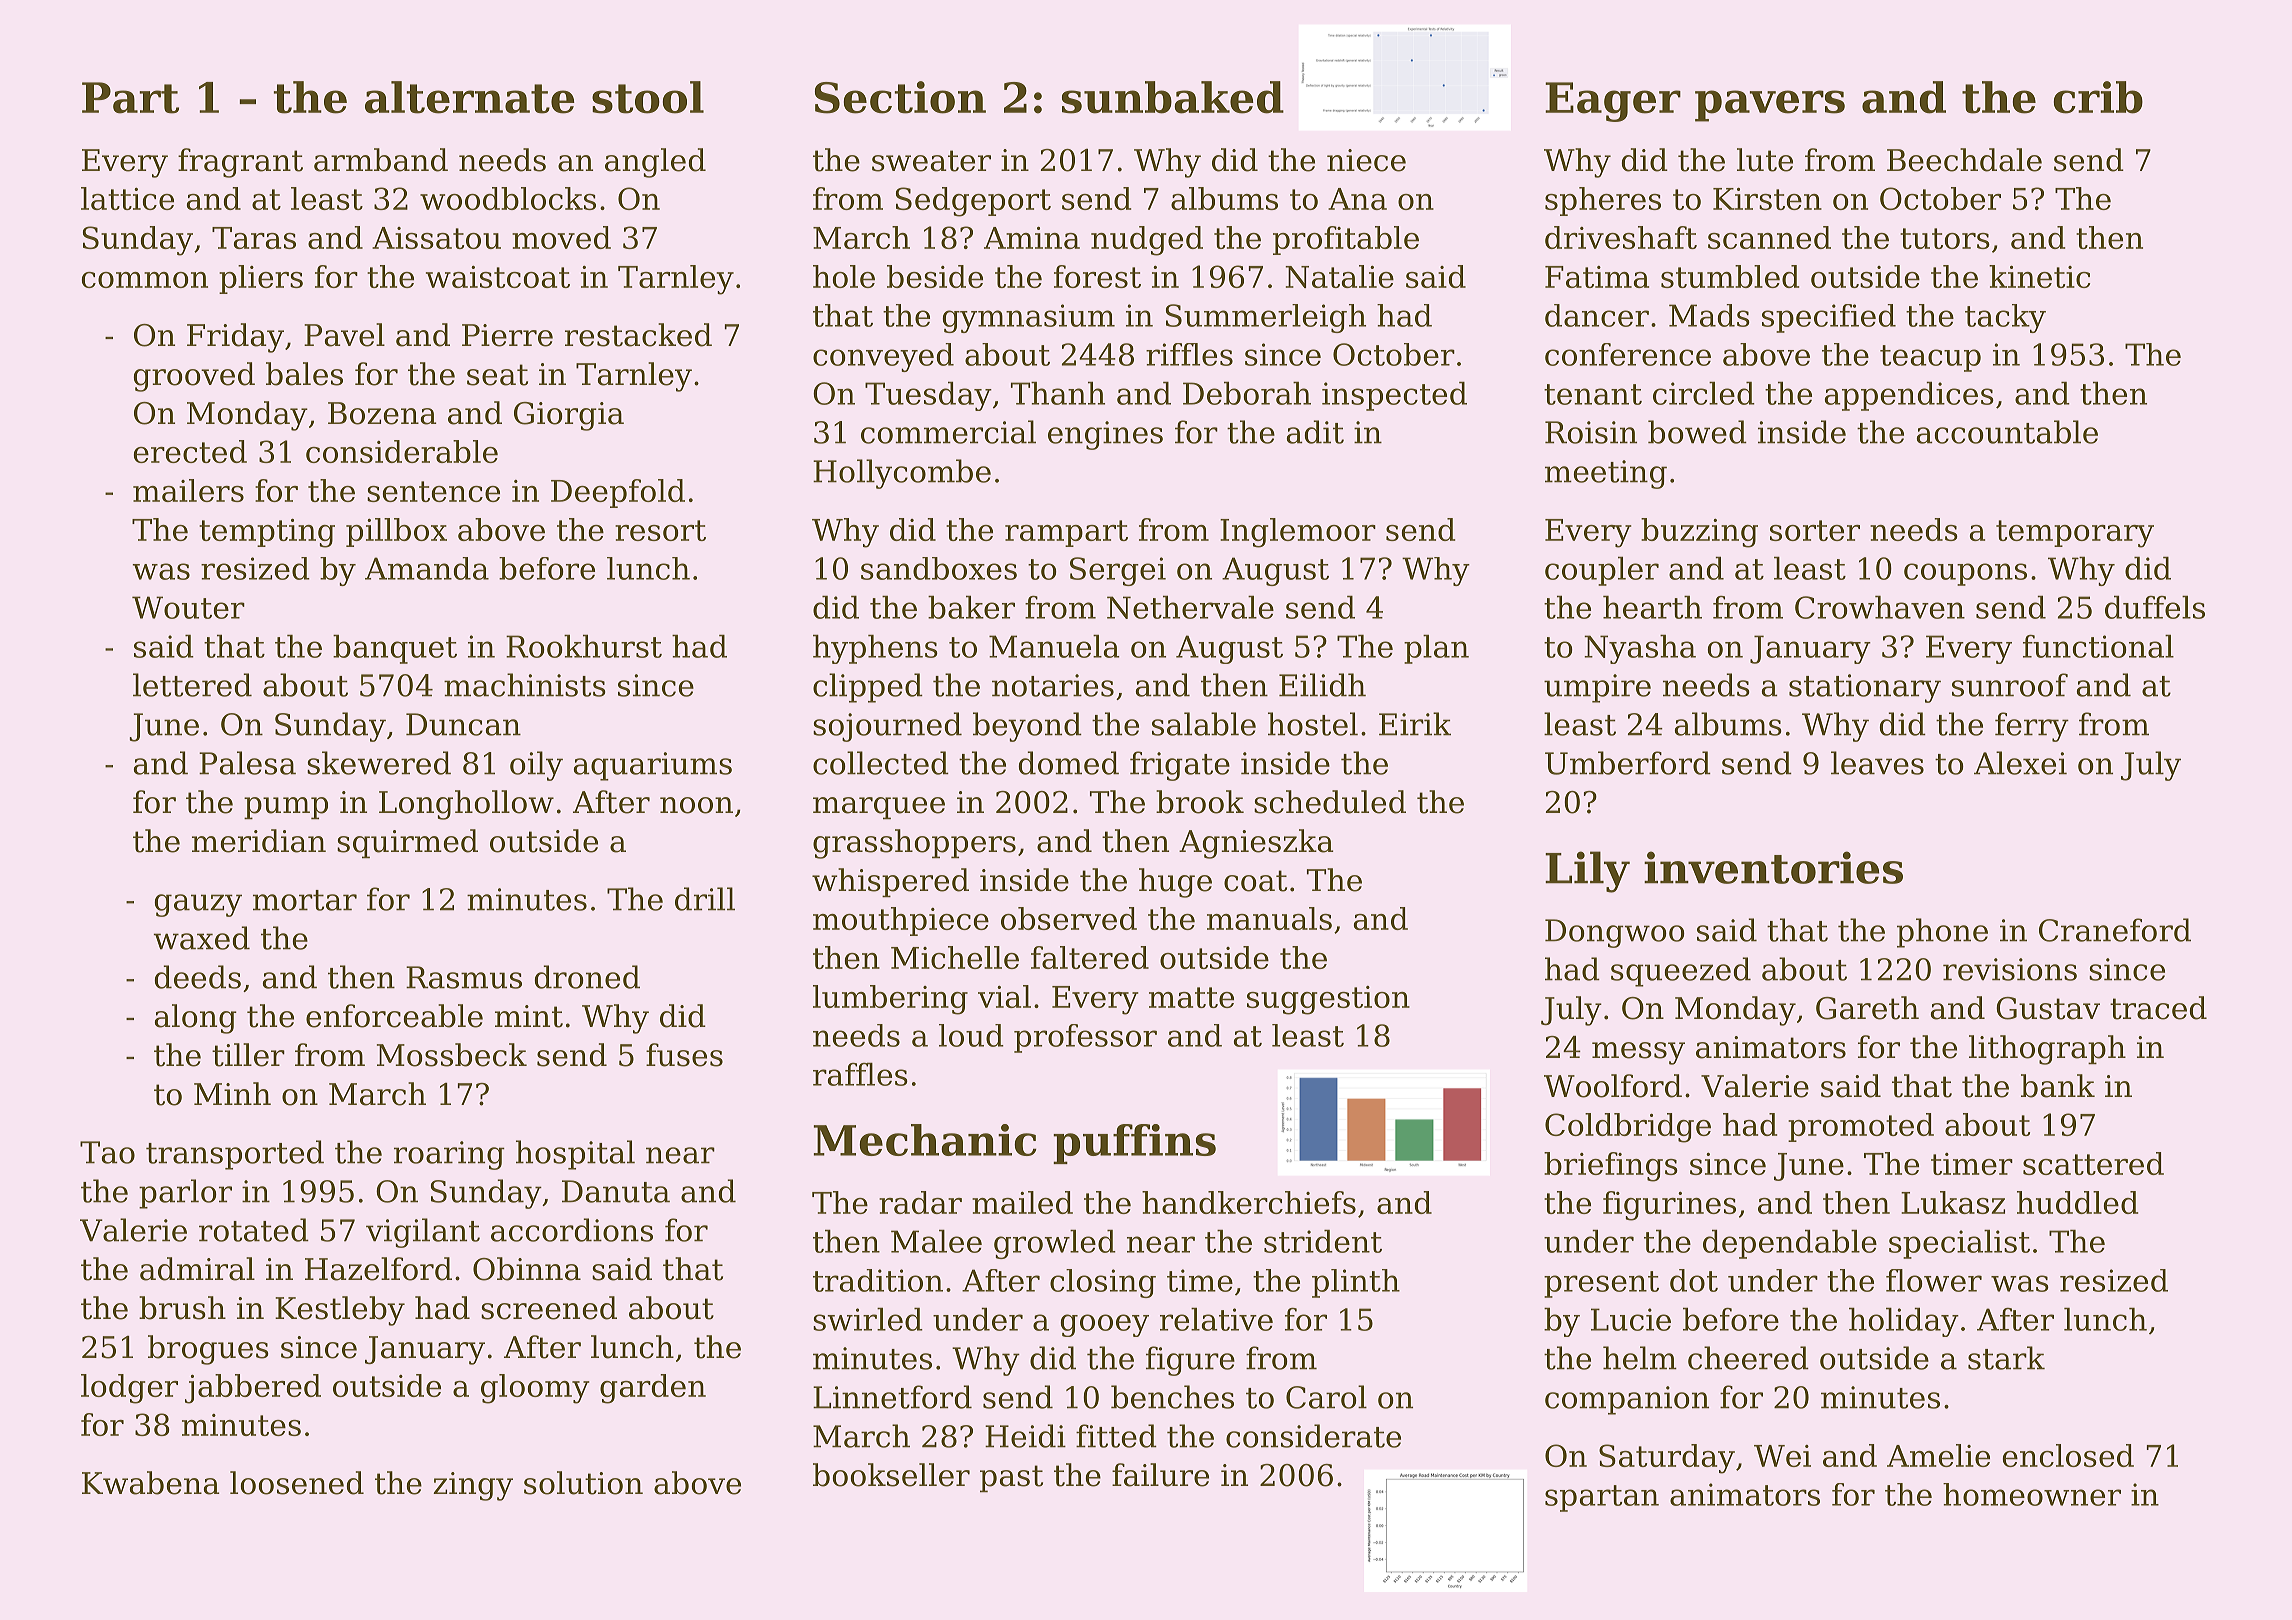 This image has height=1620, width=2292. What do you see at coordinates (470, 97) in the image?
I see `alternate` at bounding box center [470, 97].
